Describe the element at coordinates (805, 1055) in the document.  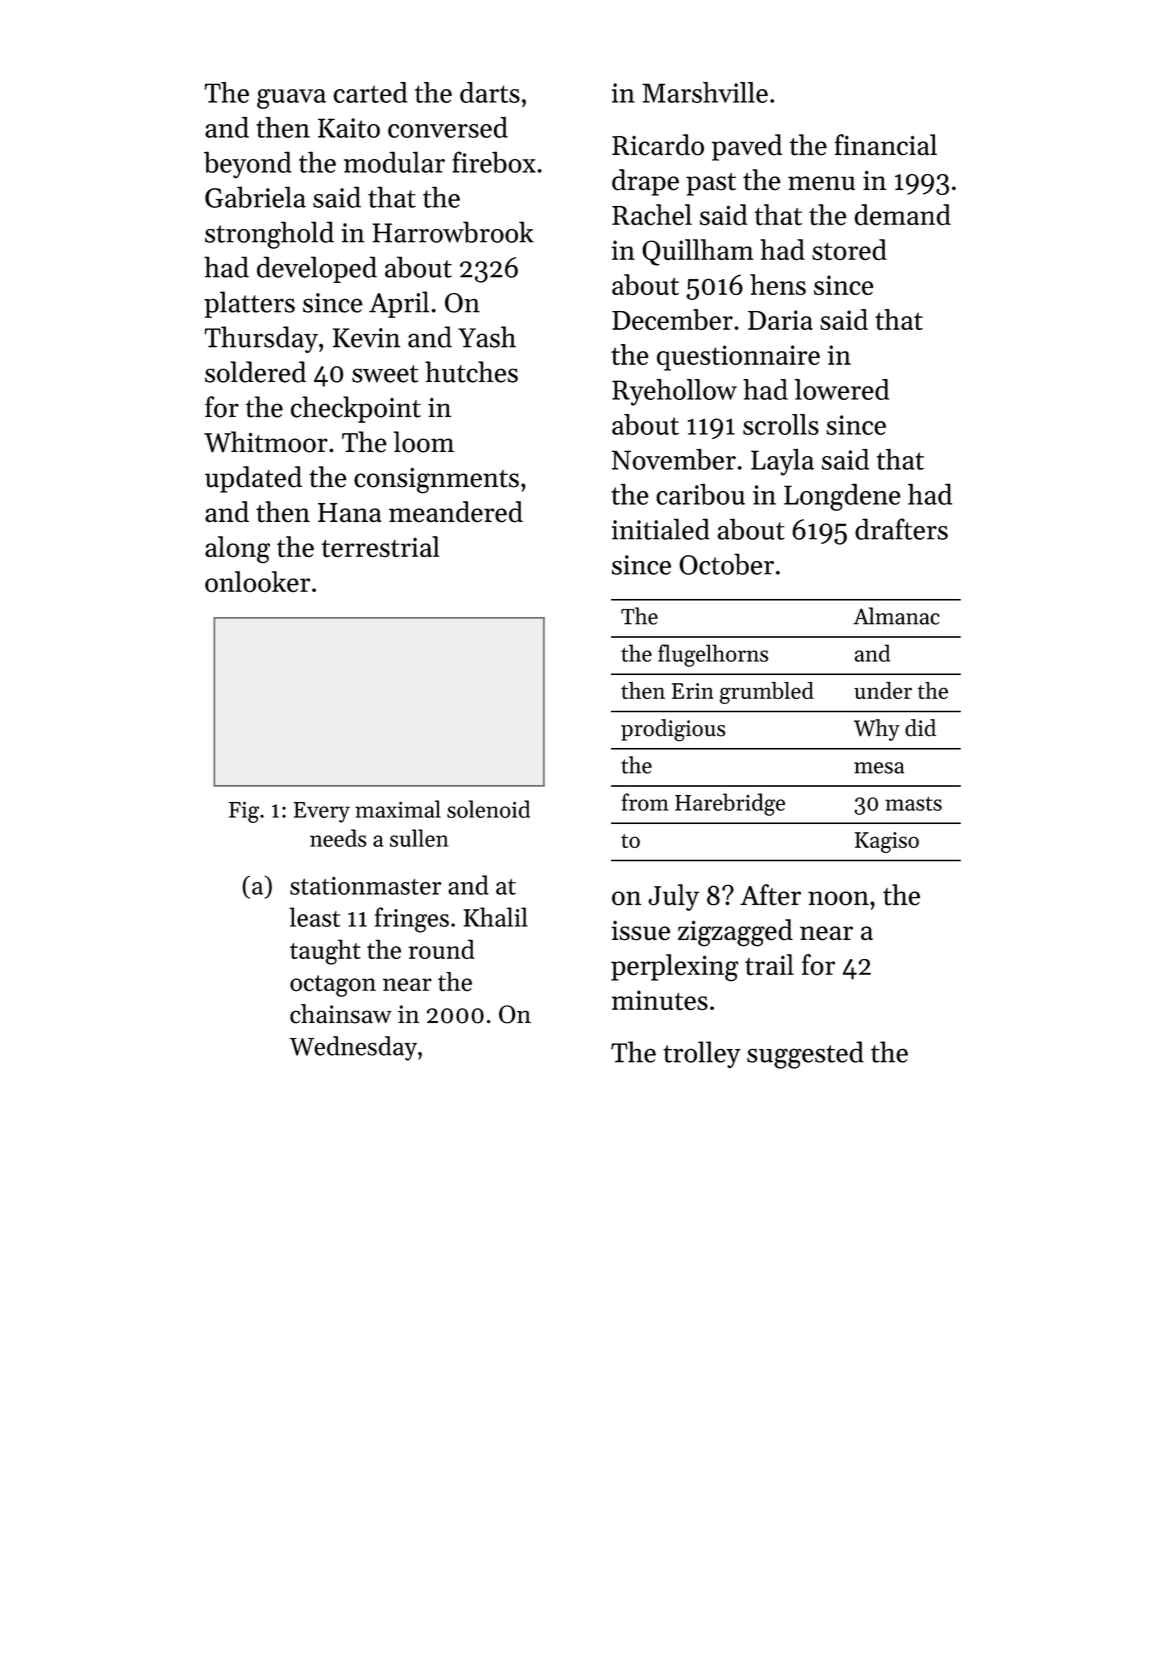
I see `suggested` at that location.
